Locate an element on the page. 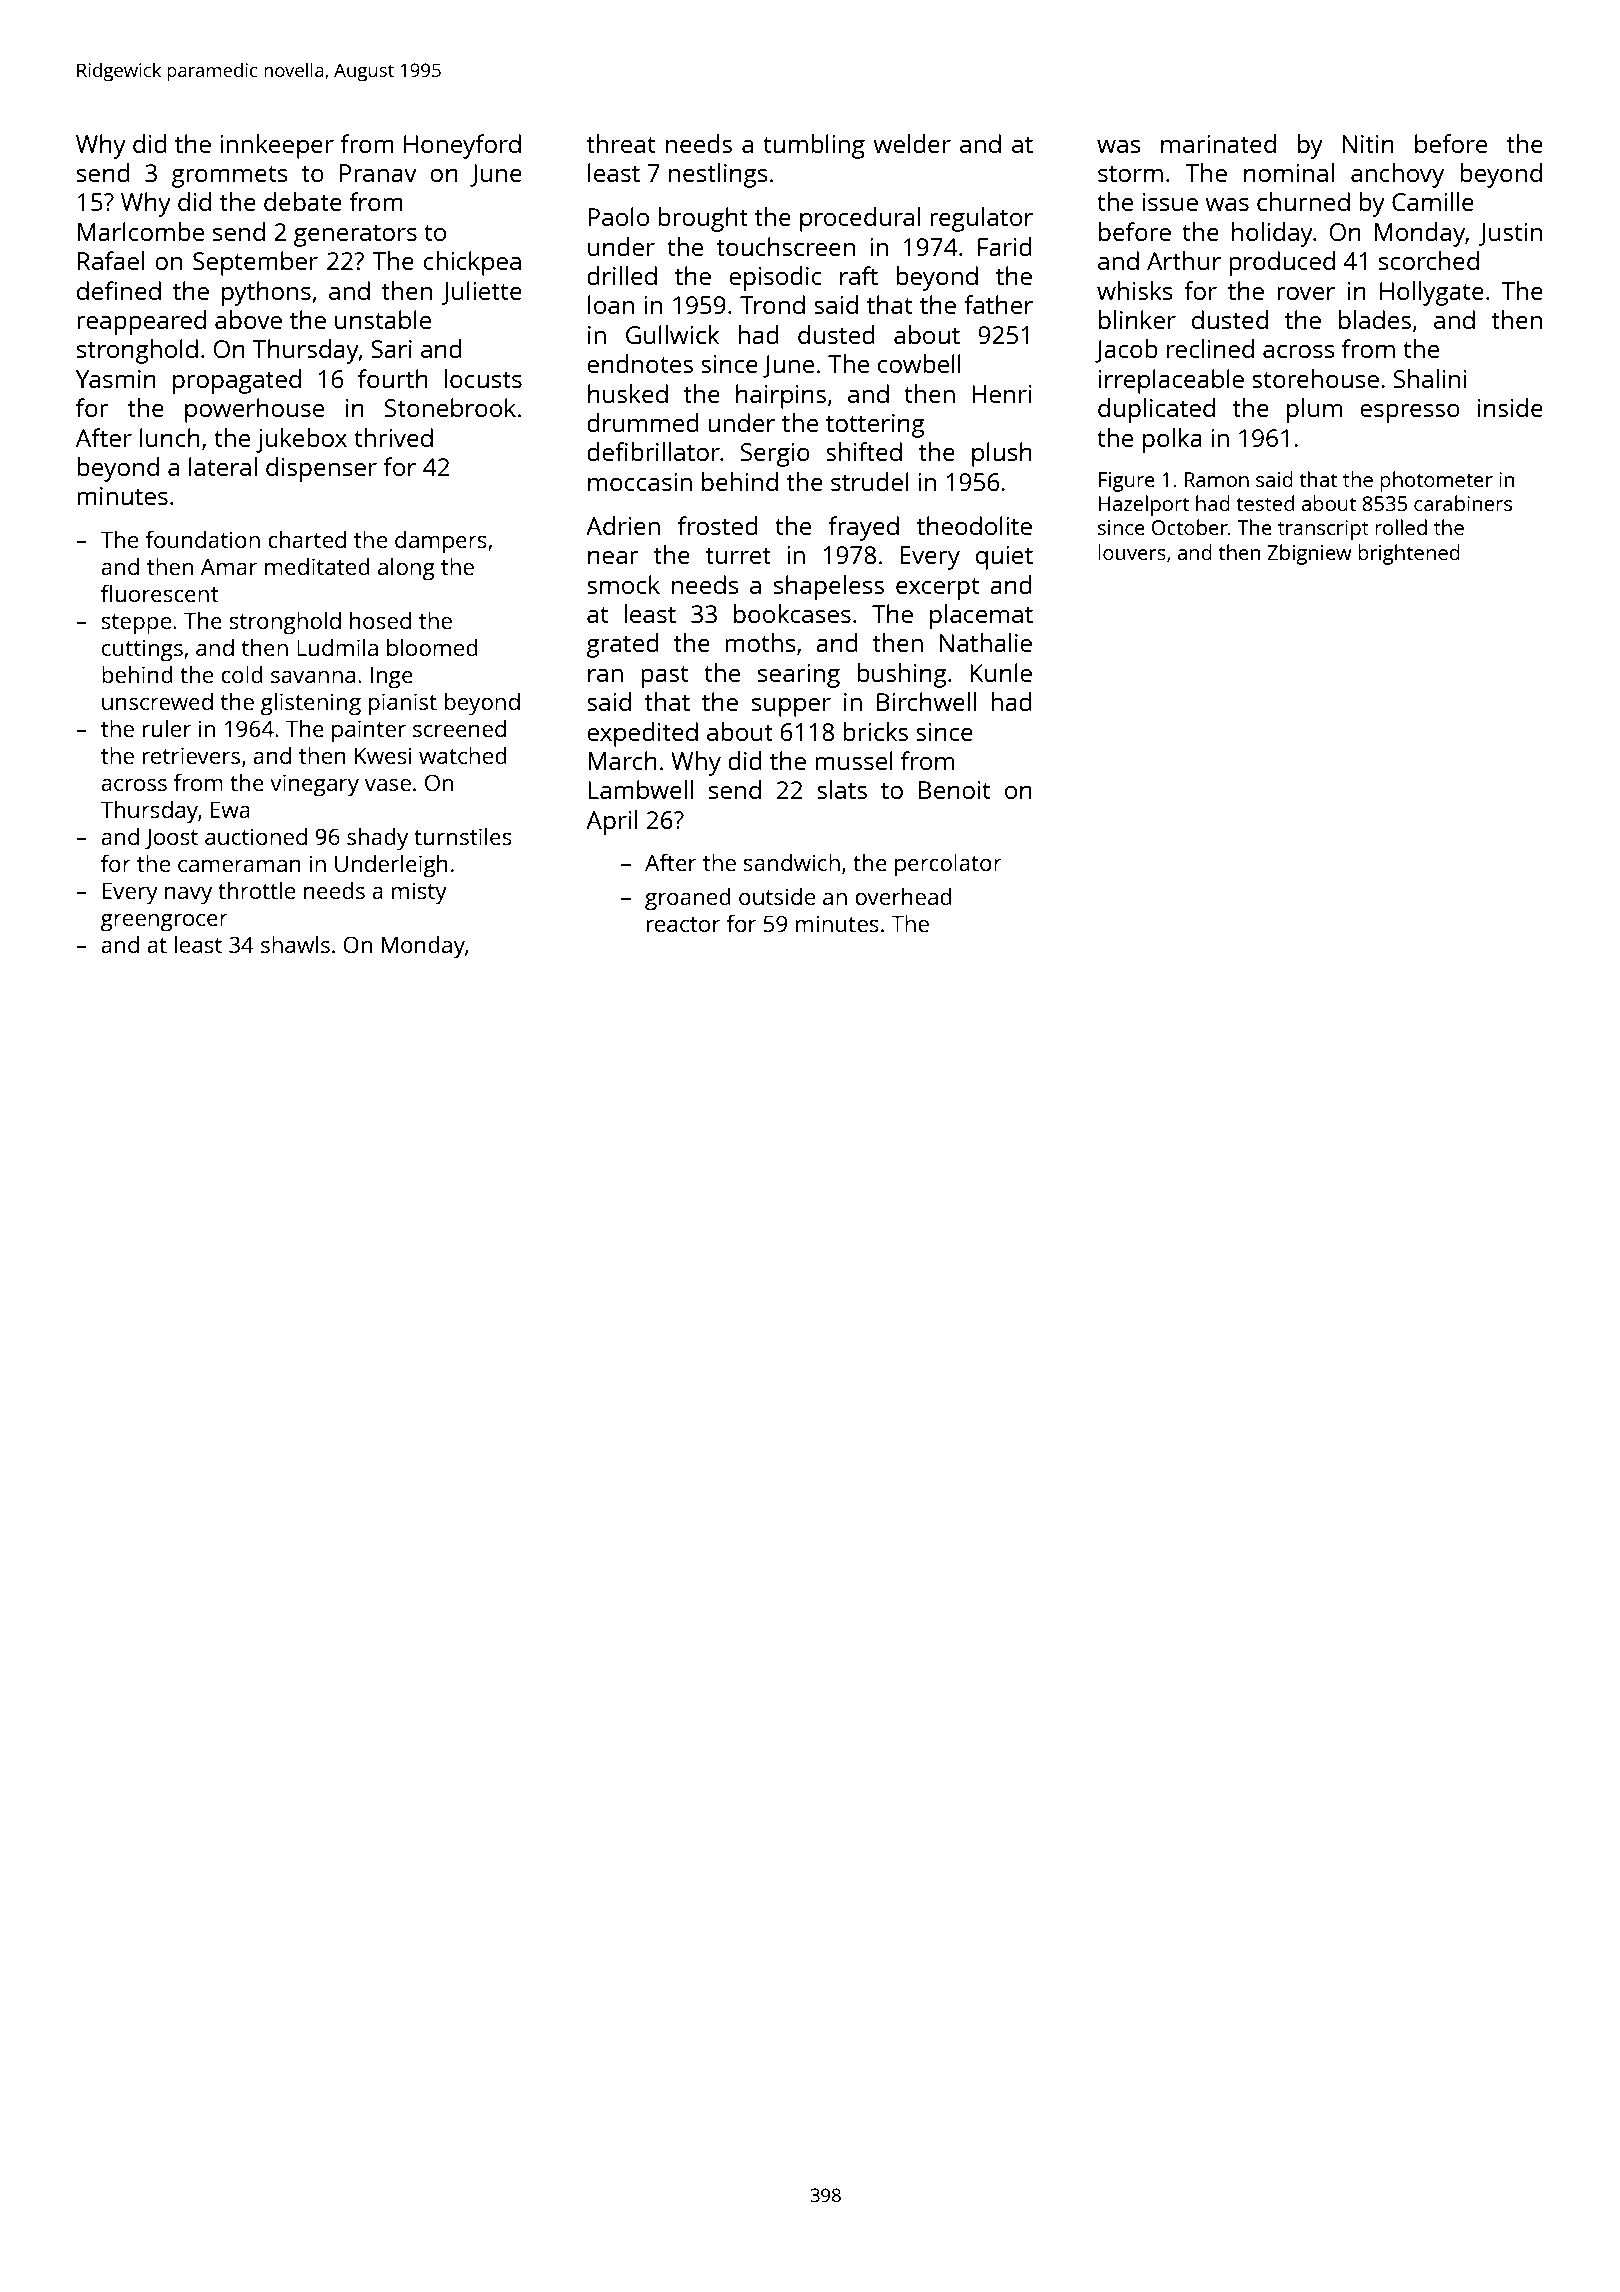 Image resolution: width=1620 pixels, height=2292 pixels. frosted is located at coordinates (718, 525).
